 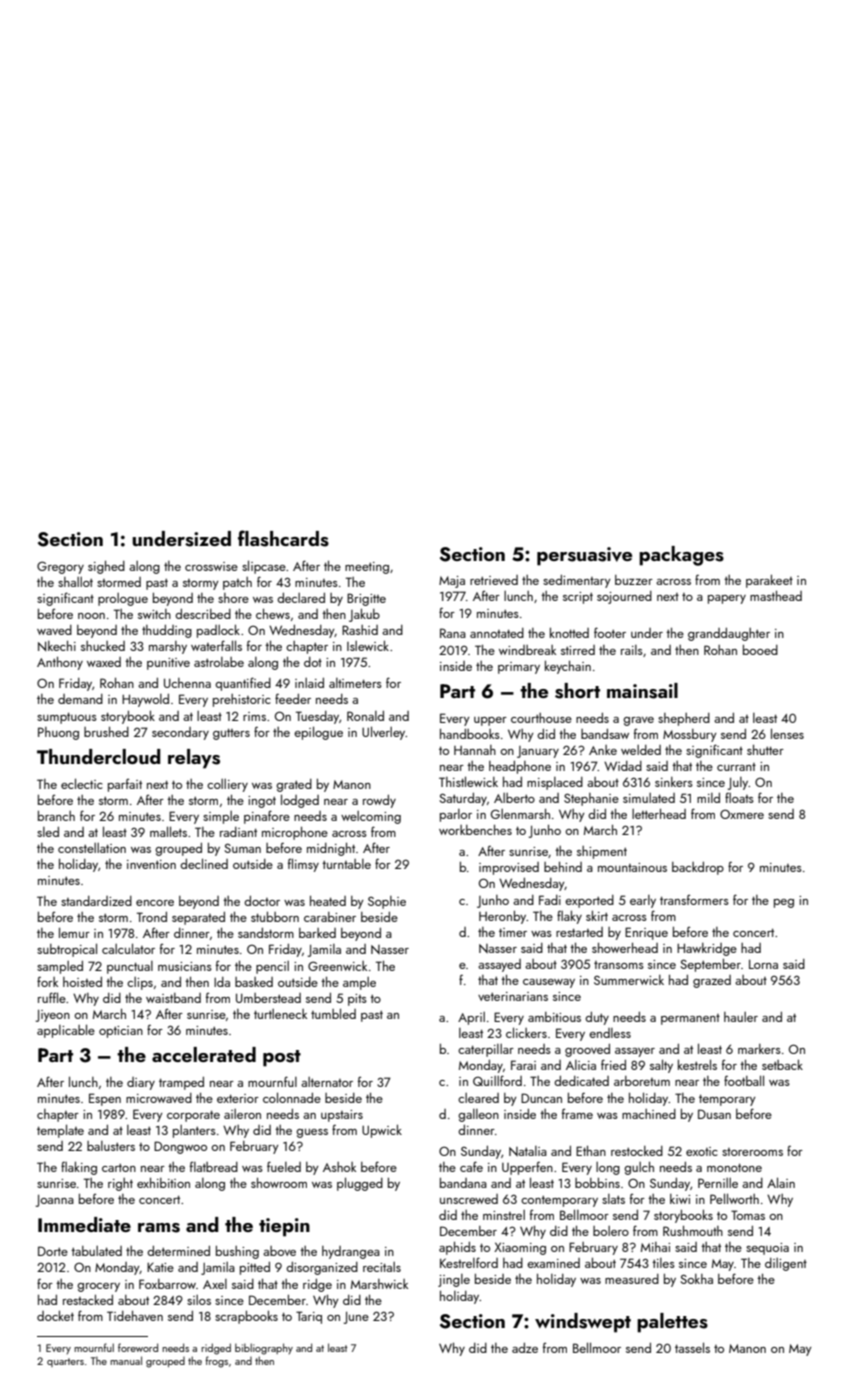 What do you see at coordinates (120, 1184) in the document?
I see `right` at bounding box center [120, 1184].
